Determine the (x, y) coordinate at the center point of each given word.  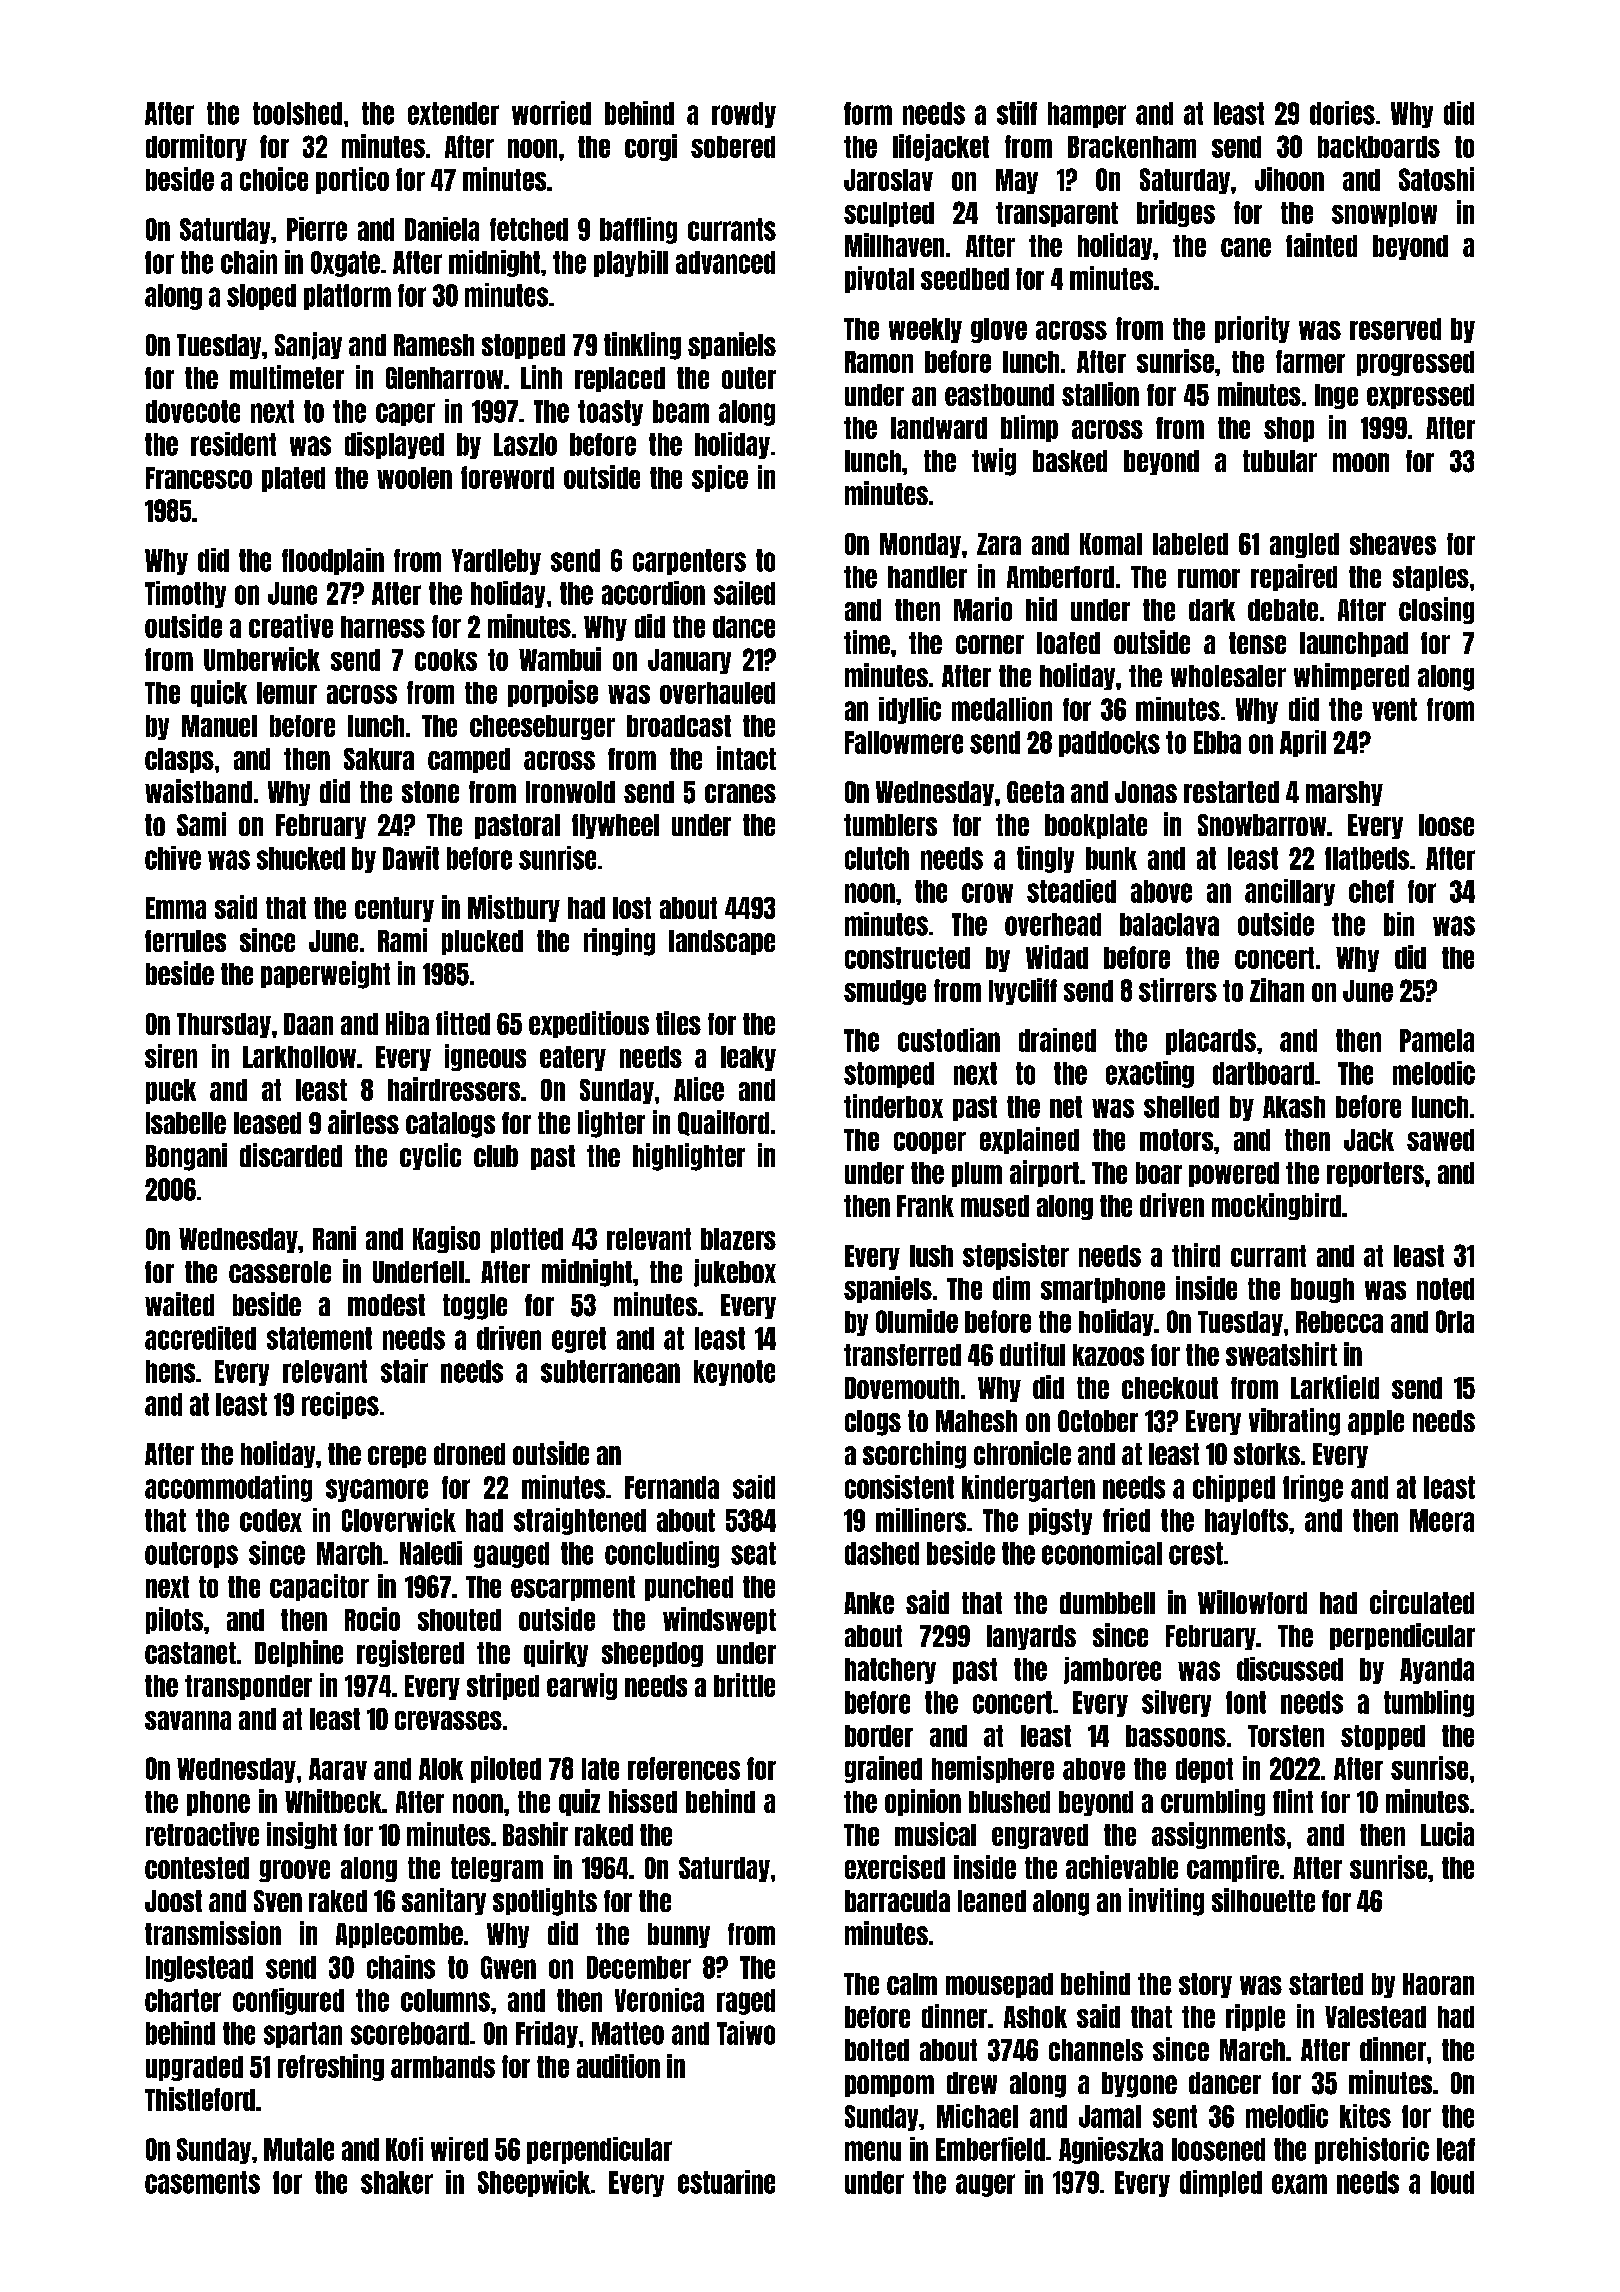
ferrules (185, 941)
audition (618, 2066)
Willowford (1252, 1602)
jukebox (735, 1273)
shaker (397, 2182)
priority (1252, 329)
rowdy (744, 115)
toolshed (297, 113)
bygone (1139, 2085)
